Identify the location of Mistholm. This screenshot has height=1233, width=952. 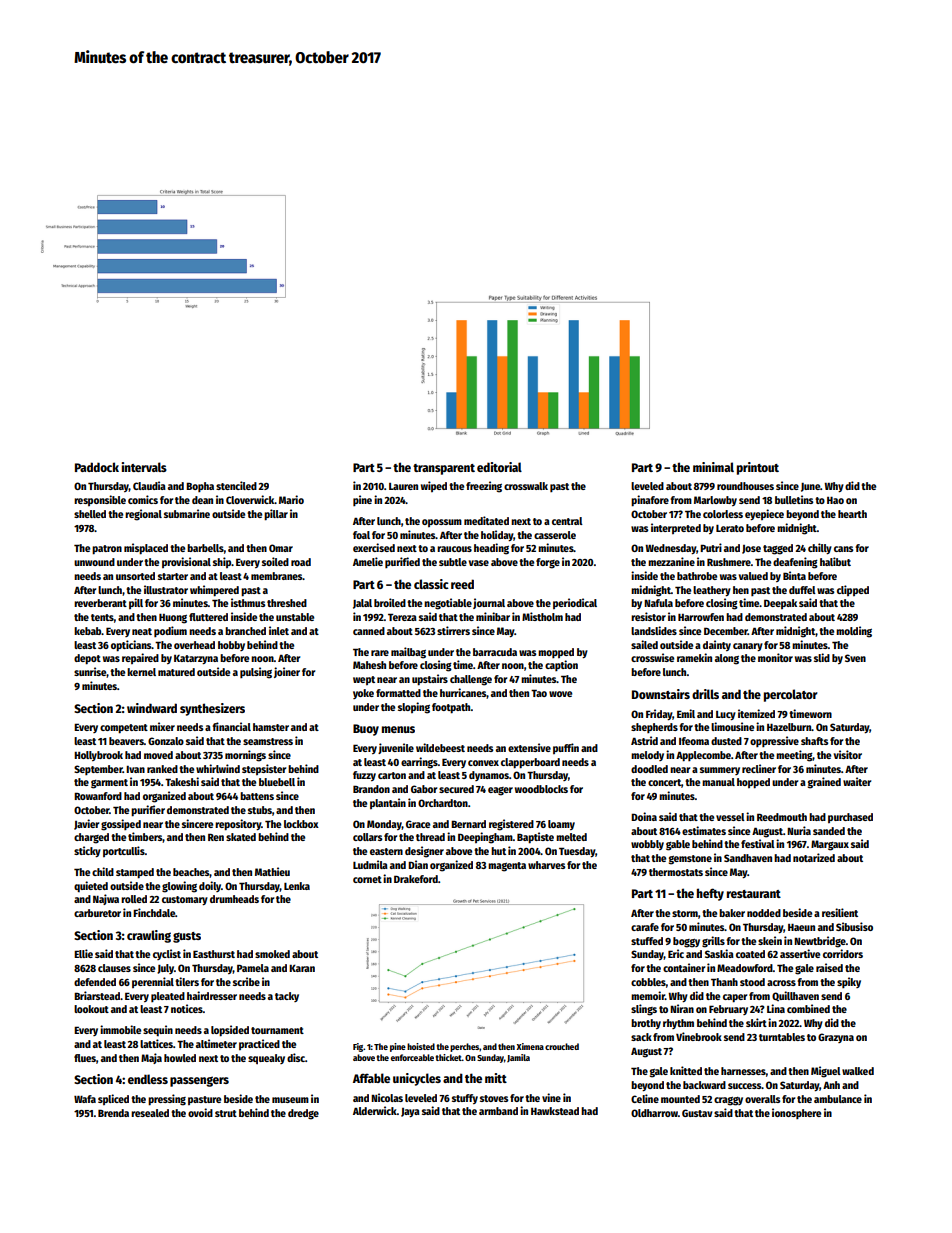
(542, 616).
